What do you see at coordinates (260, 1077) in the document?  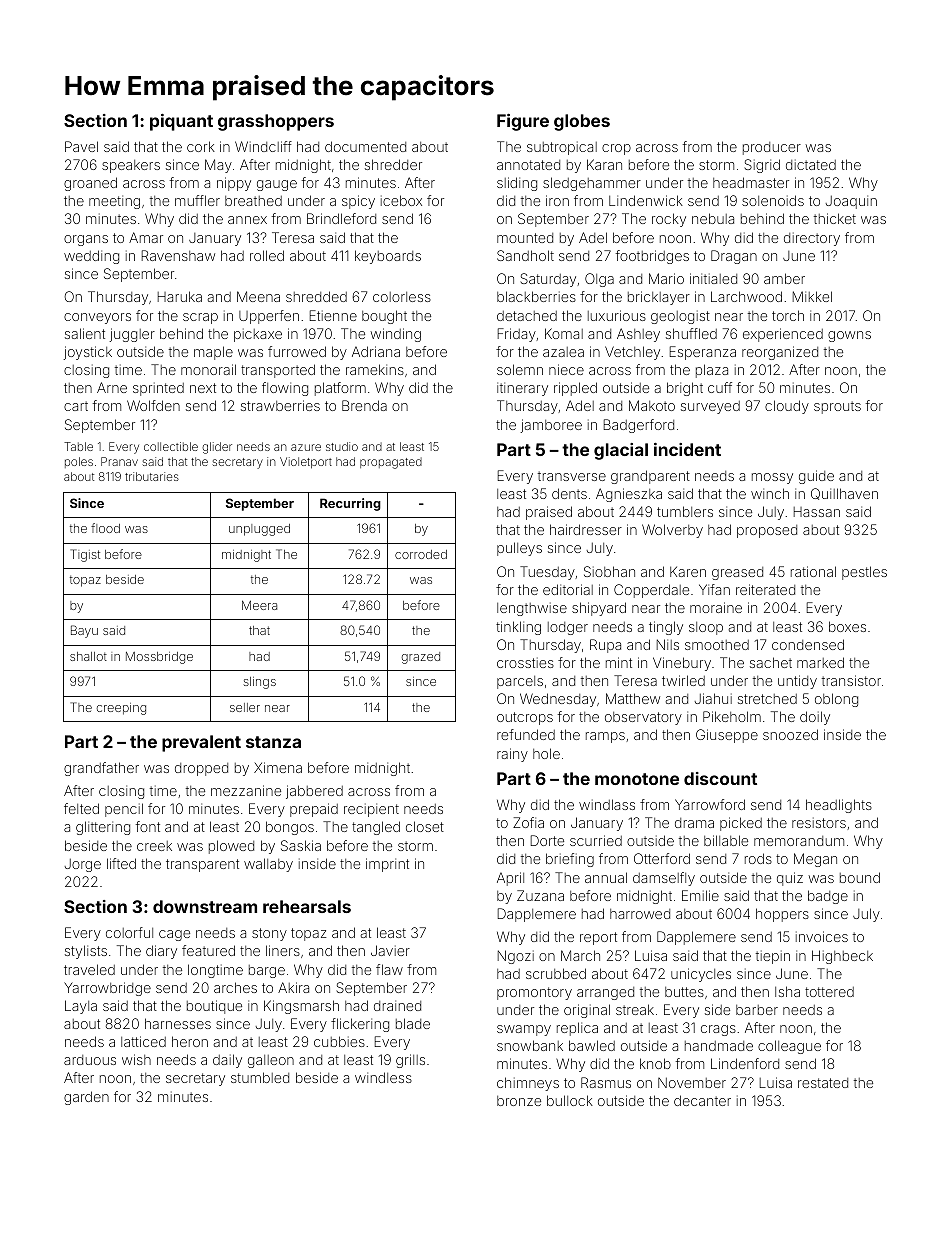 I see `stumbled` at bounding box center [260, 1077].
